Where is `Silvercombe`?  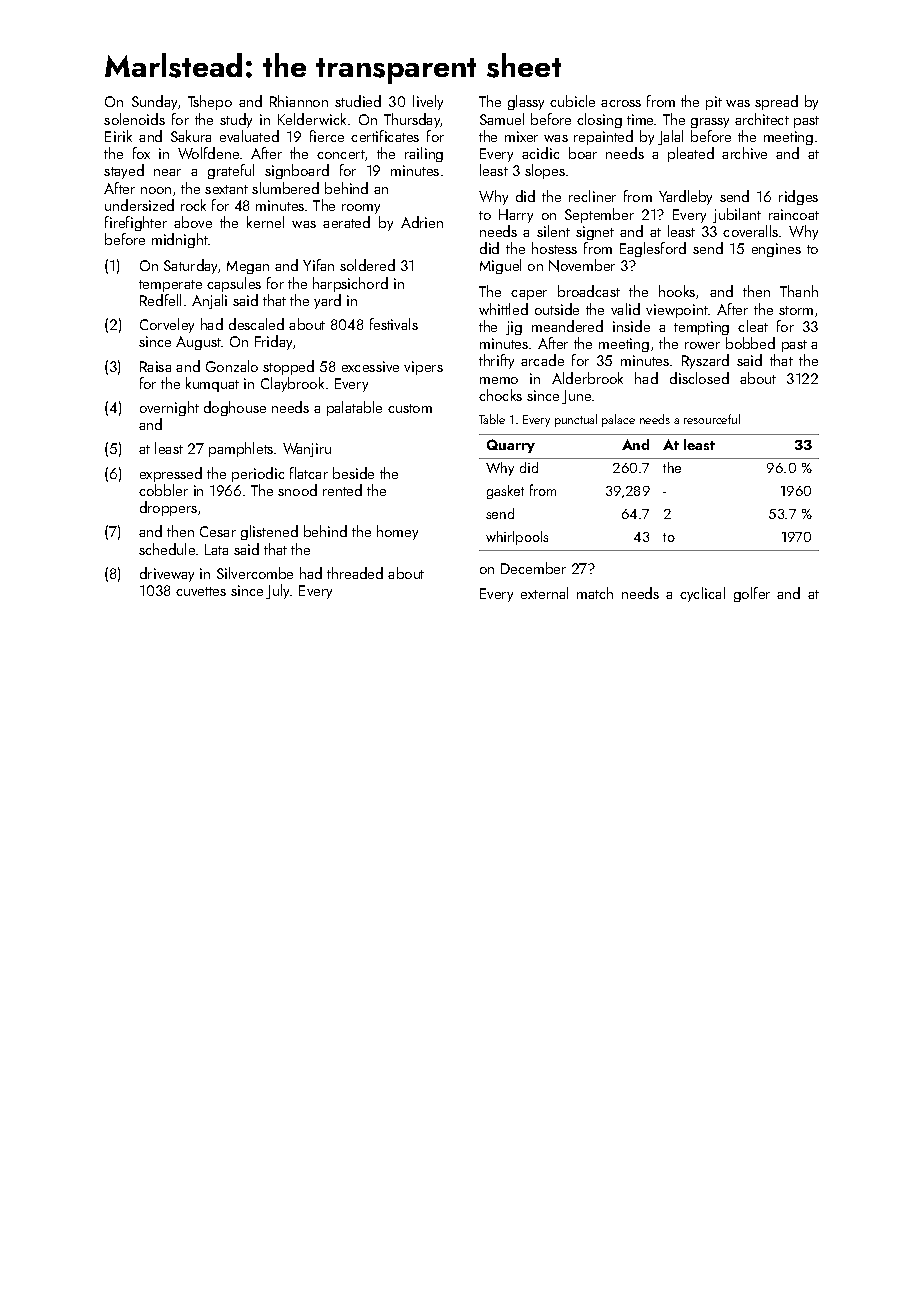 Silvercombe is located at coordinates (255, 573).
